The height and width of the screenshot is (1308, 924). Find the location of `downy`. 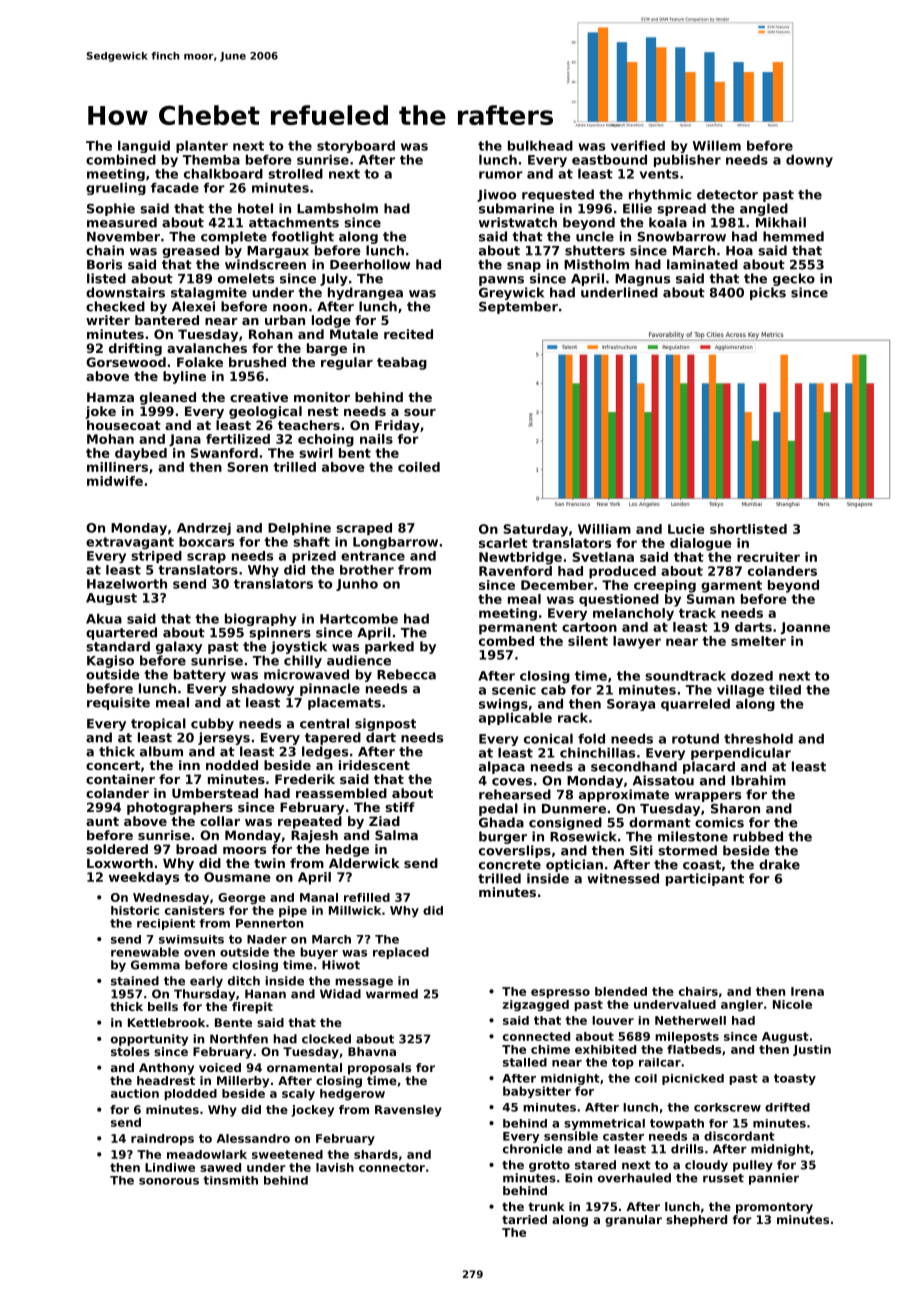

downy is located at coordinates (809, 161).
